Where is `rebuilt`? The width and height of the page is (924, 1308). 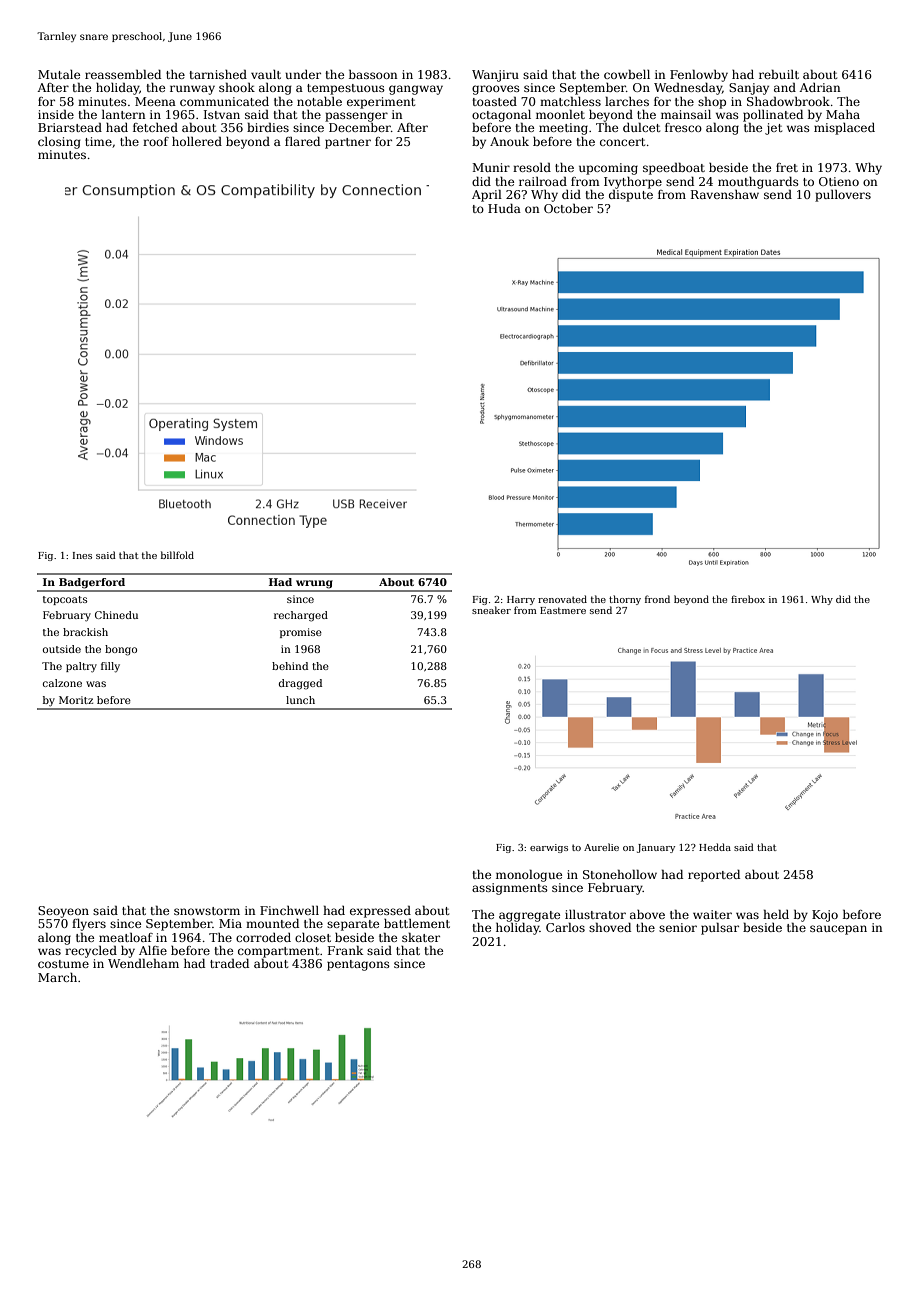
rebuilt is located at coordinates (779, 74).
